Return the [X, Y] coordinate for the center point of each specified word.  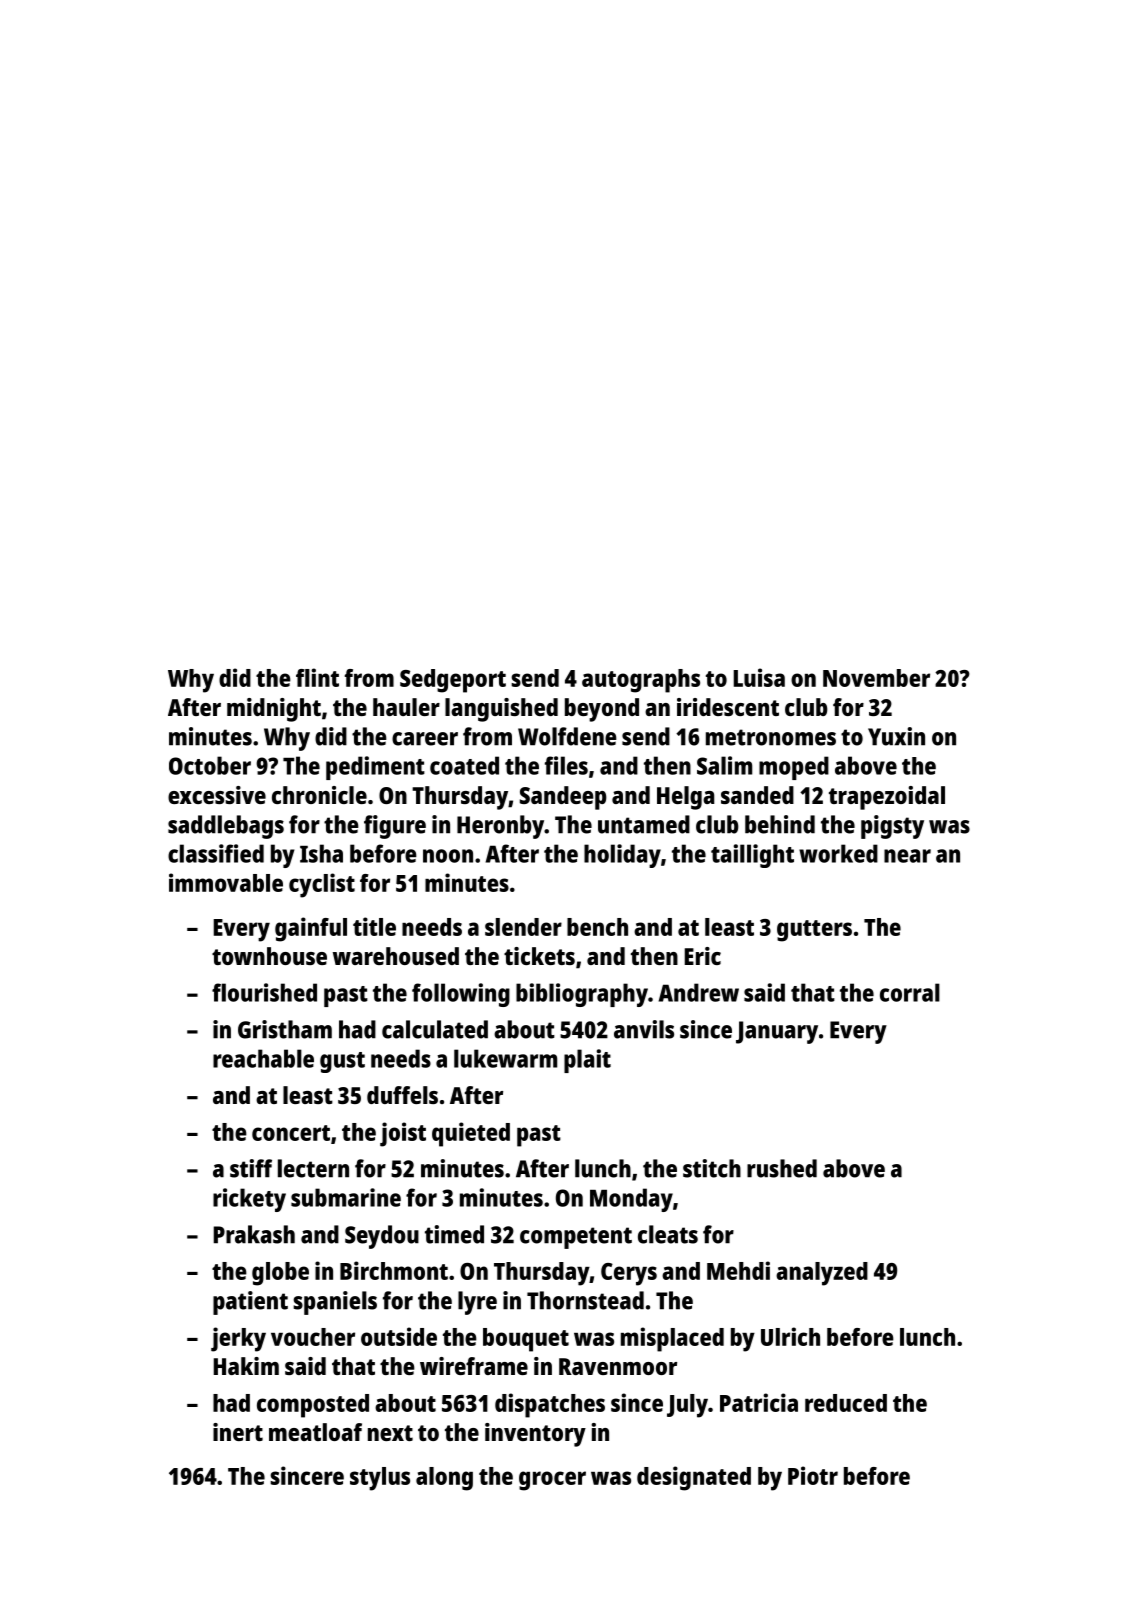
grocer [552, 1481]
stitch [712, 1168]
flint [317, 677]
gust [342, 1062]
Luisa [759, 677]
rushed [782, 1168]
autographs [641, 681]
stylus [380, 1479]
